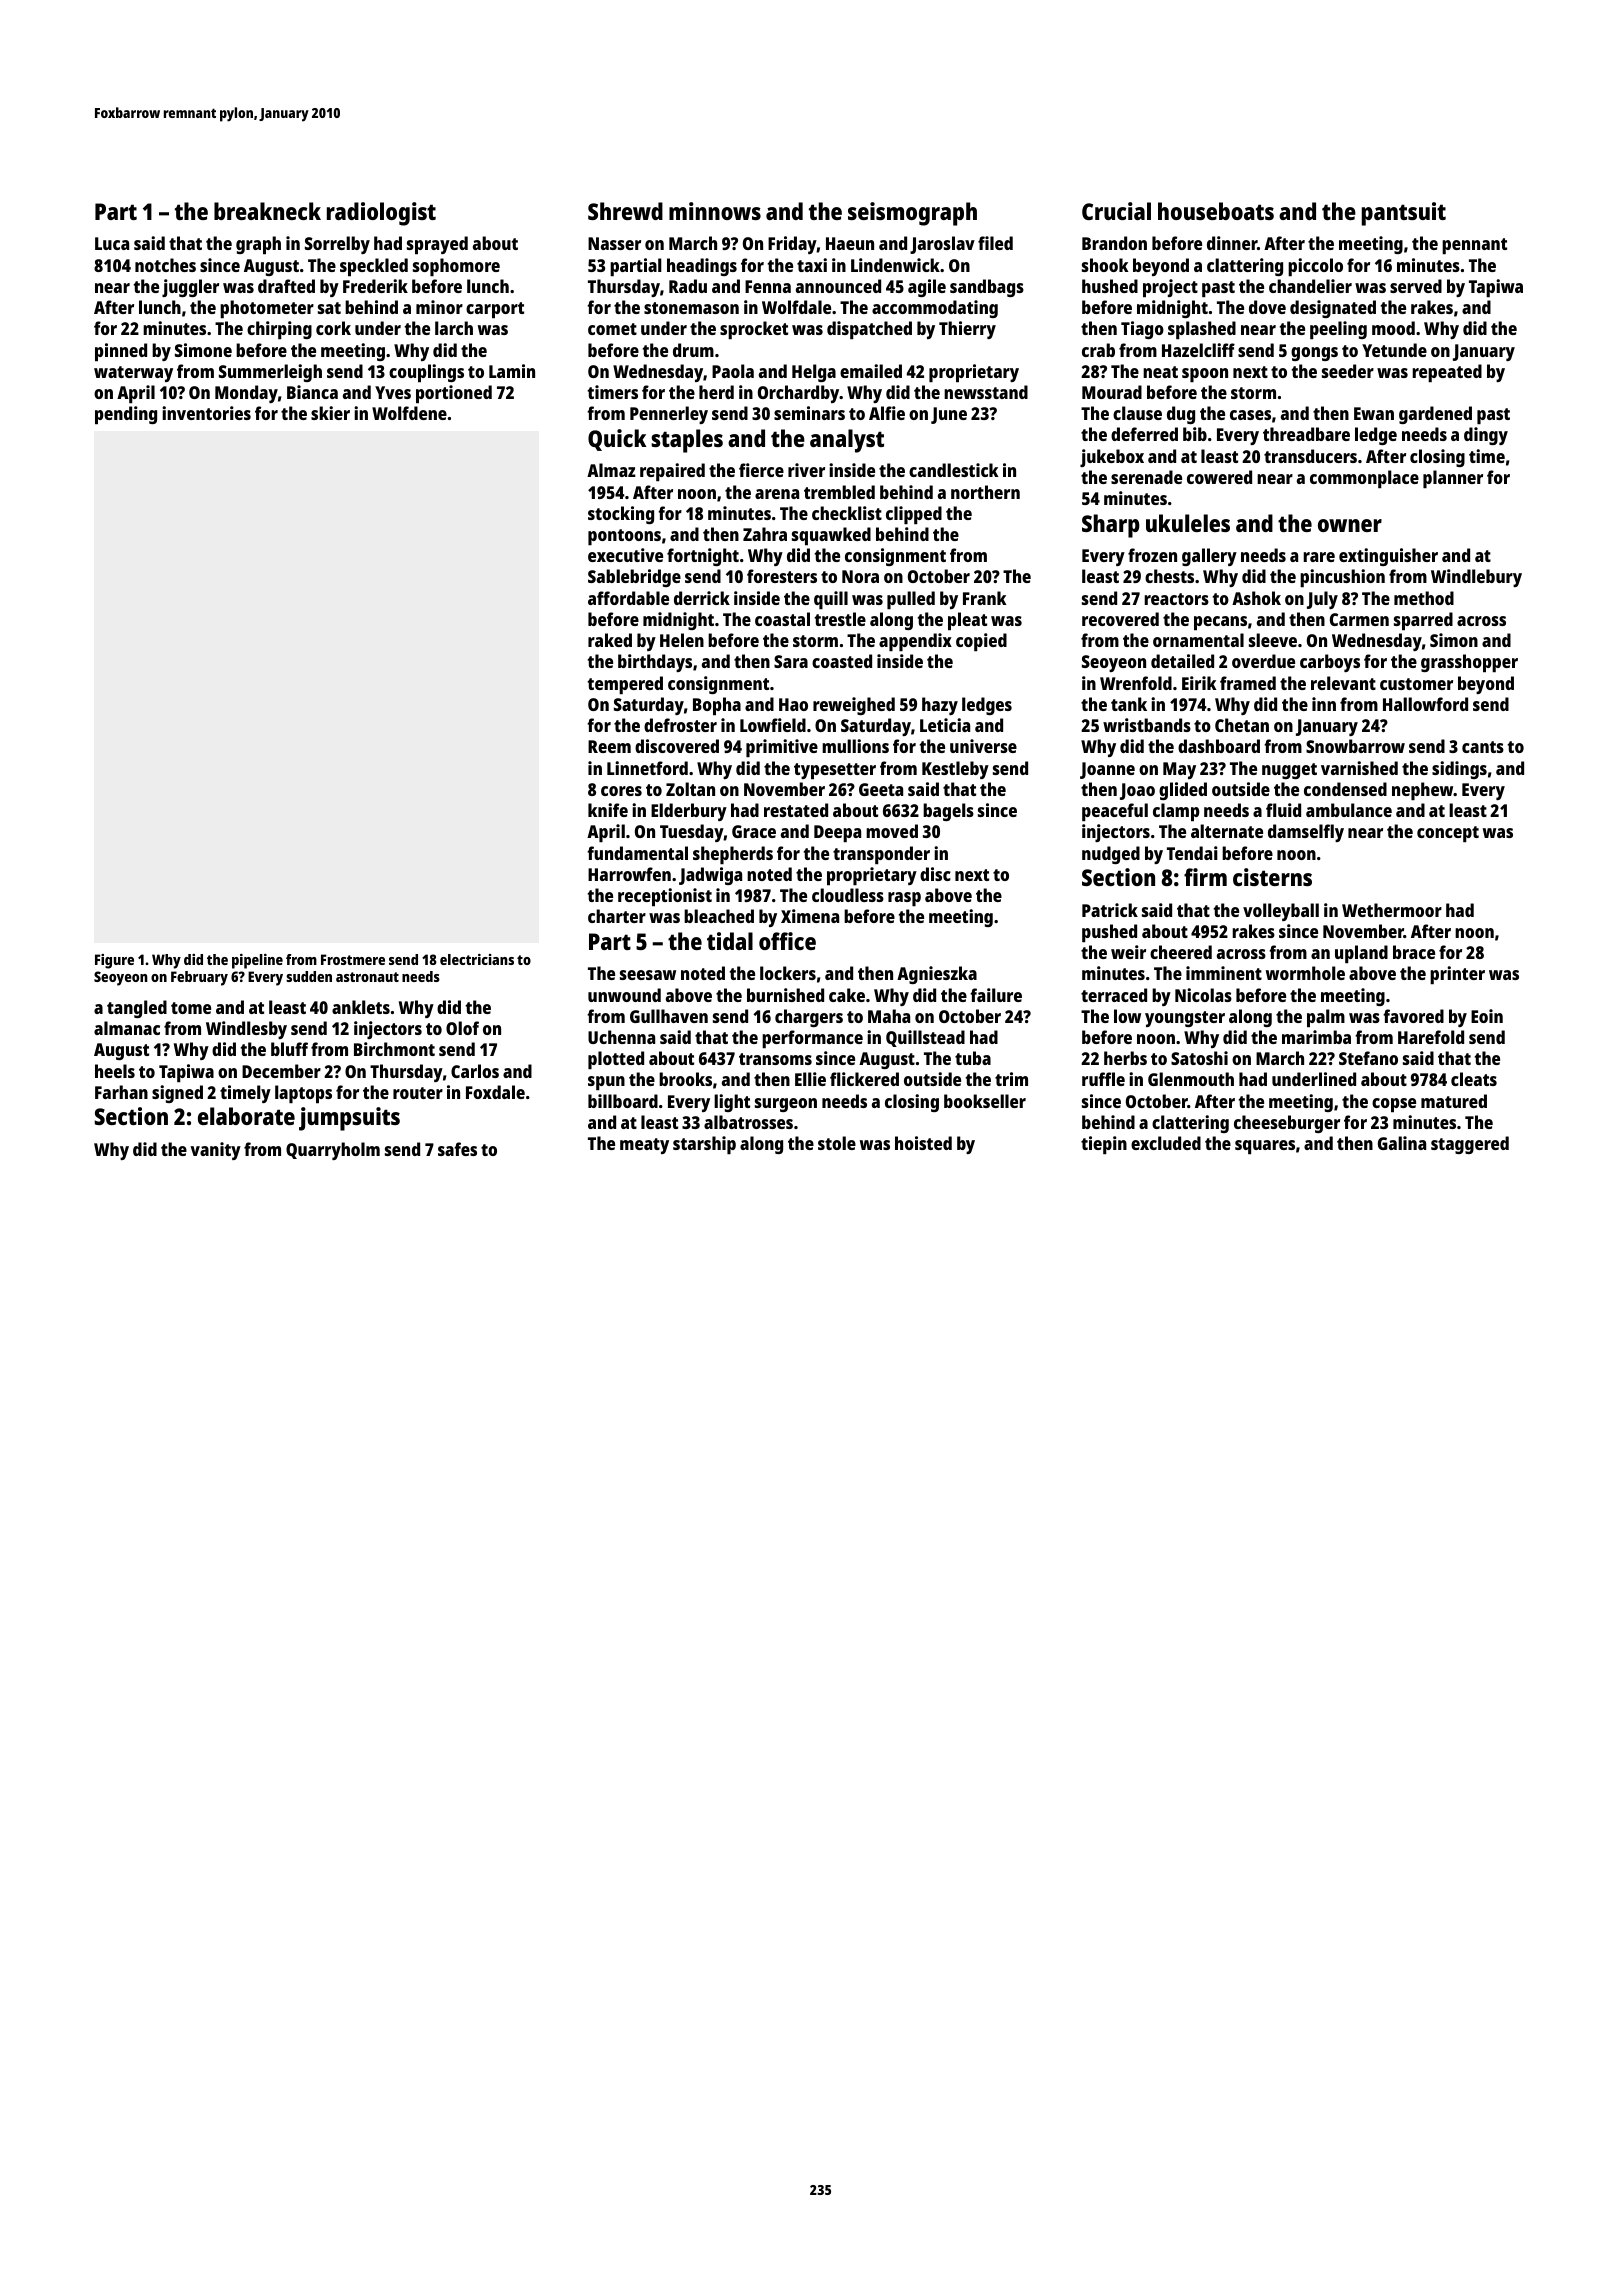  Describe the element at coordinates (732, 1103) in the image. I see `light` at that location.
